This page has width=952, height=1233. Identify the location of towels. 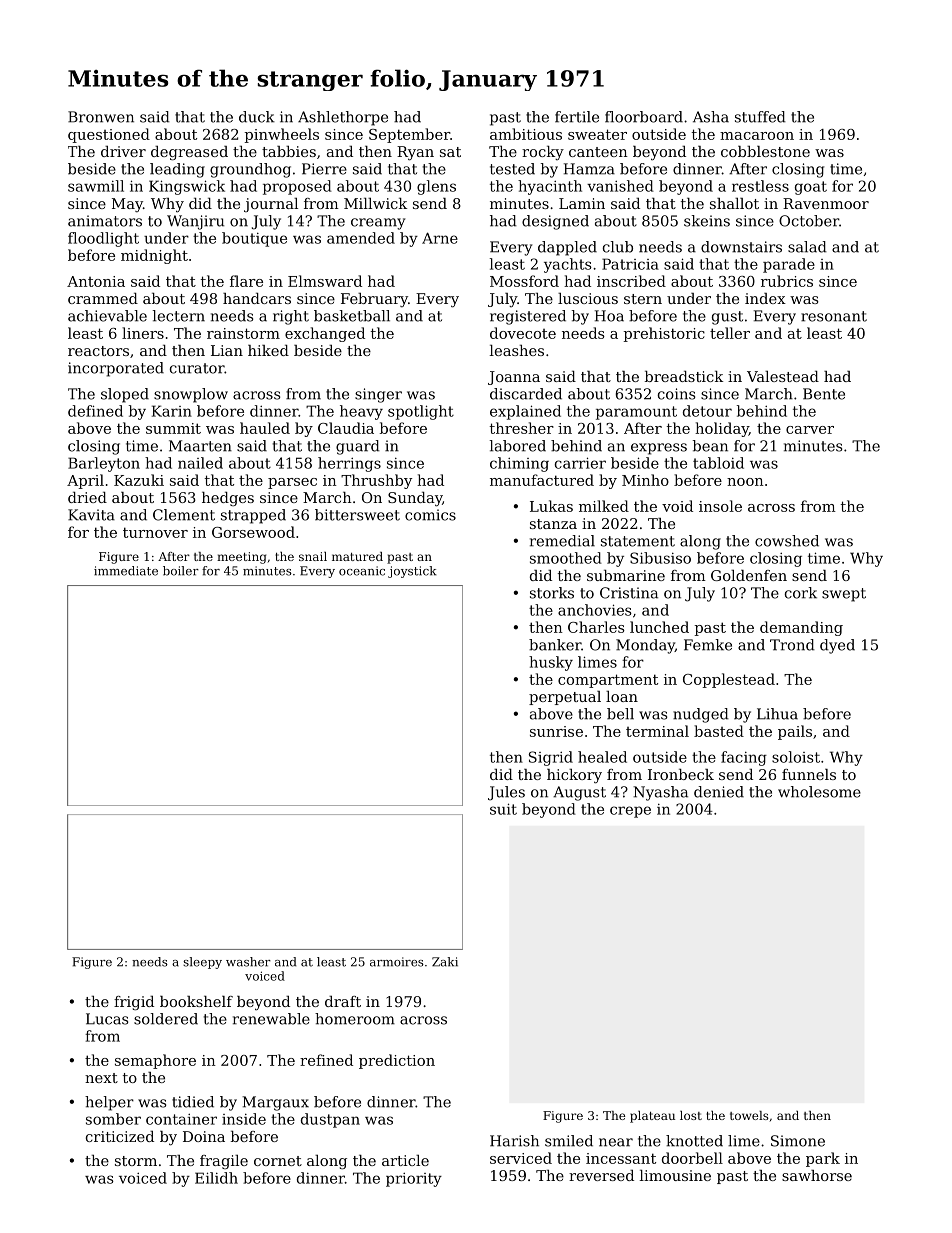
(749, 1115).
